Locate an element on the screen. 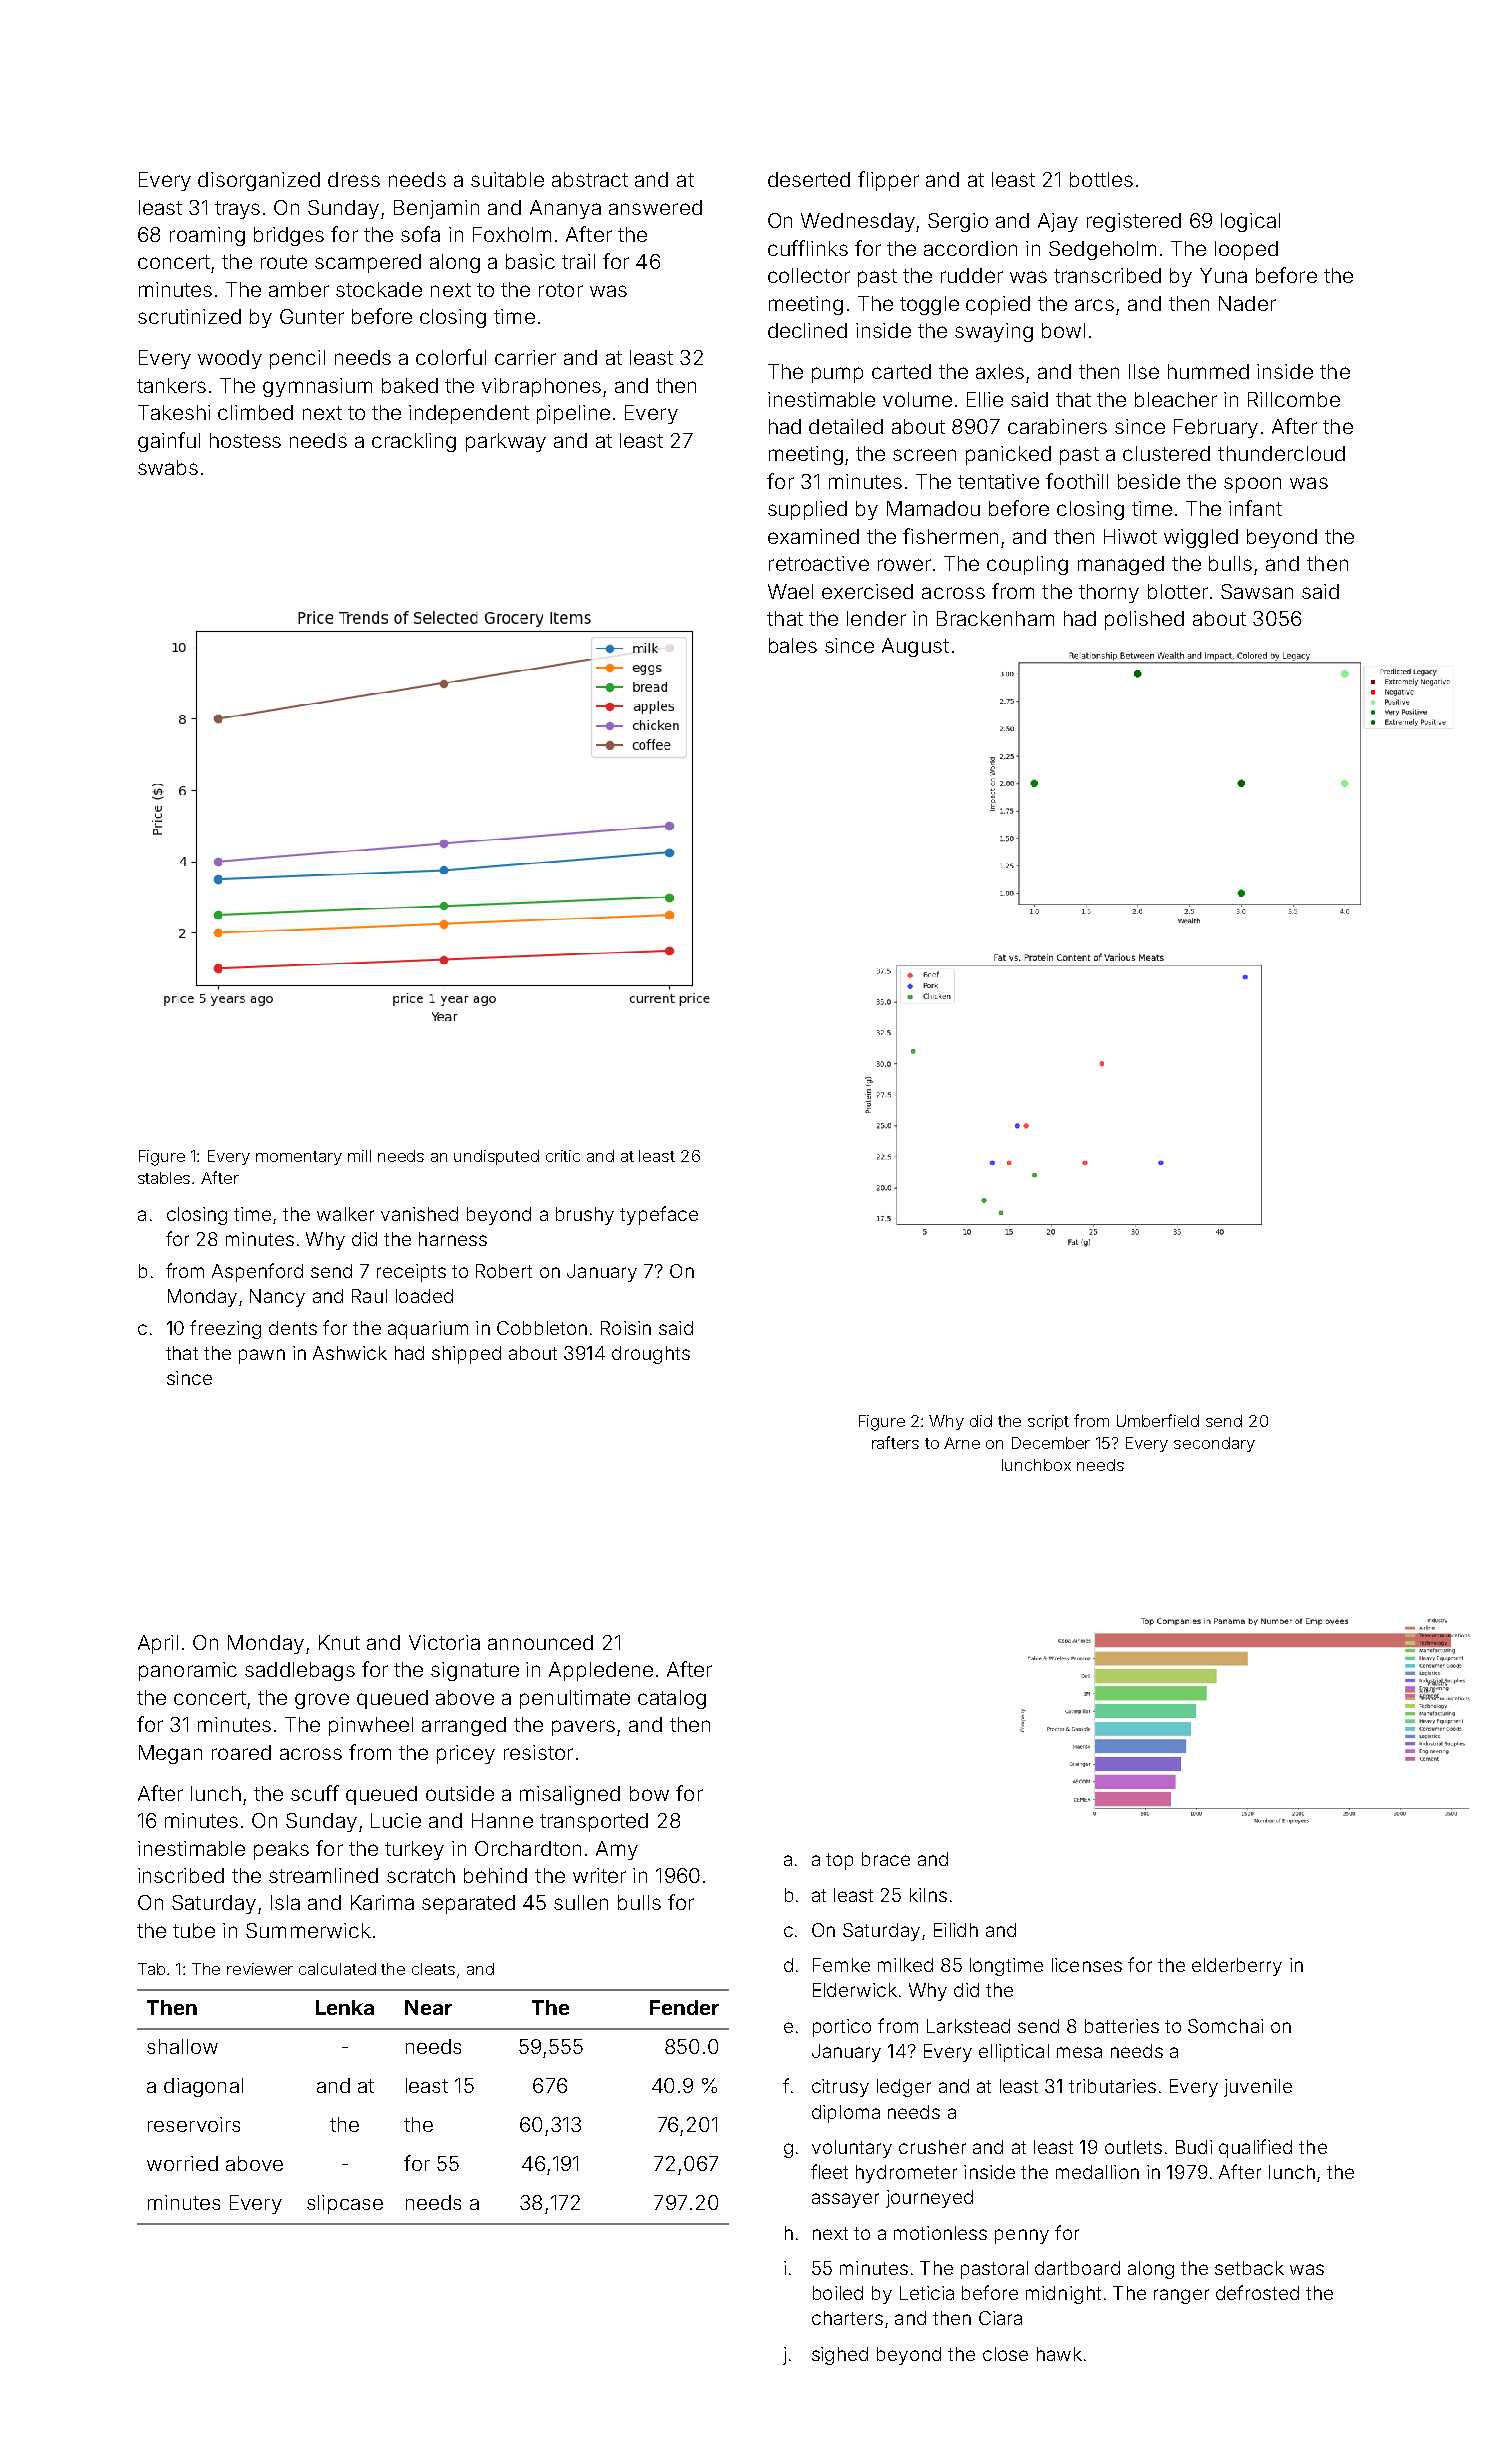  brace is located at coordinates (886, 1859).
